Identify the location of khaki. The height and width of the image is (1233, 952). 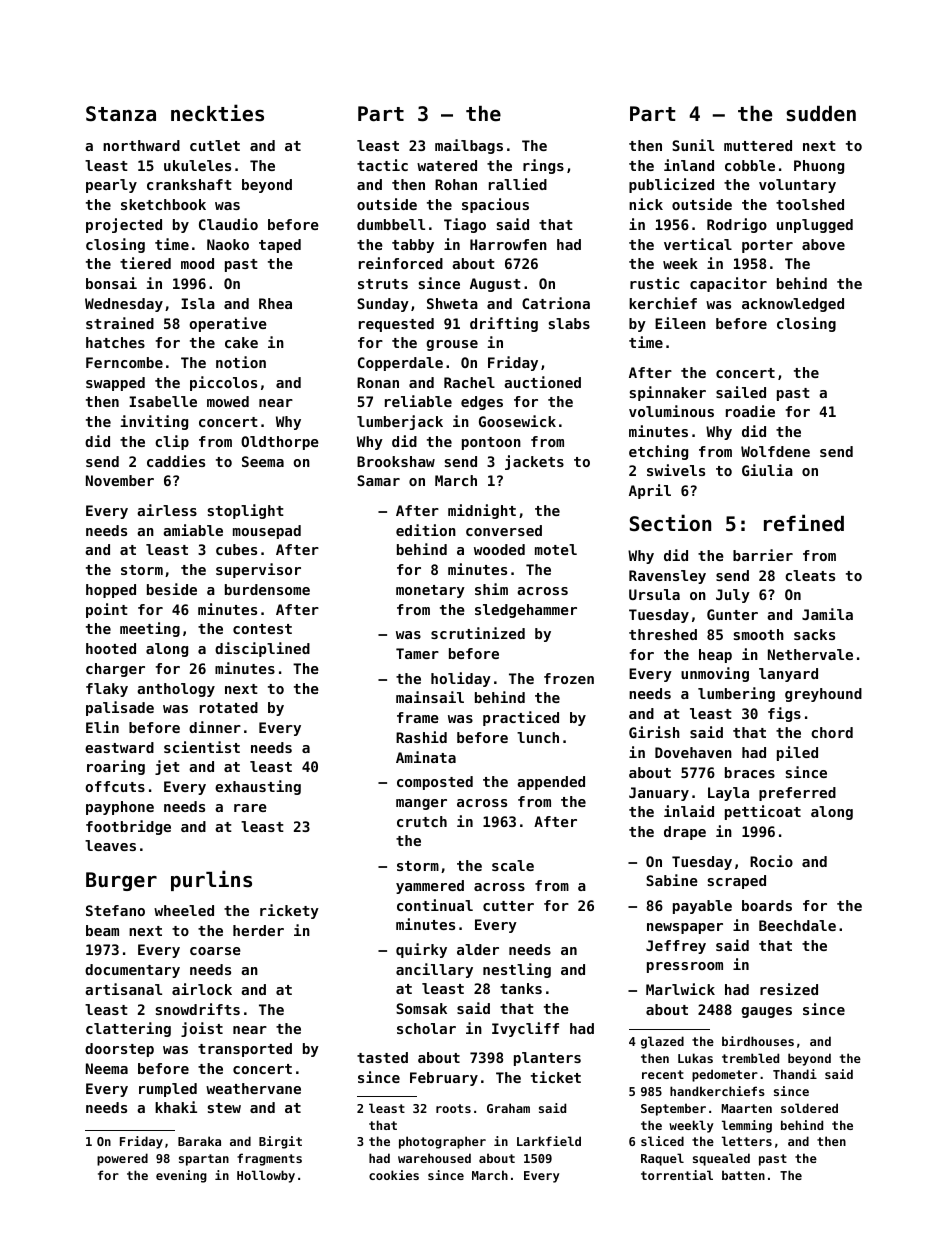
(176, 1107).
